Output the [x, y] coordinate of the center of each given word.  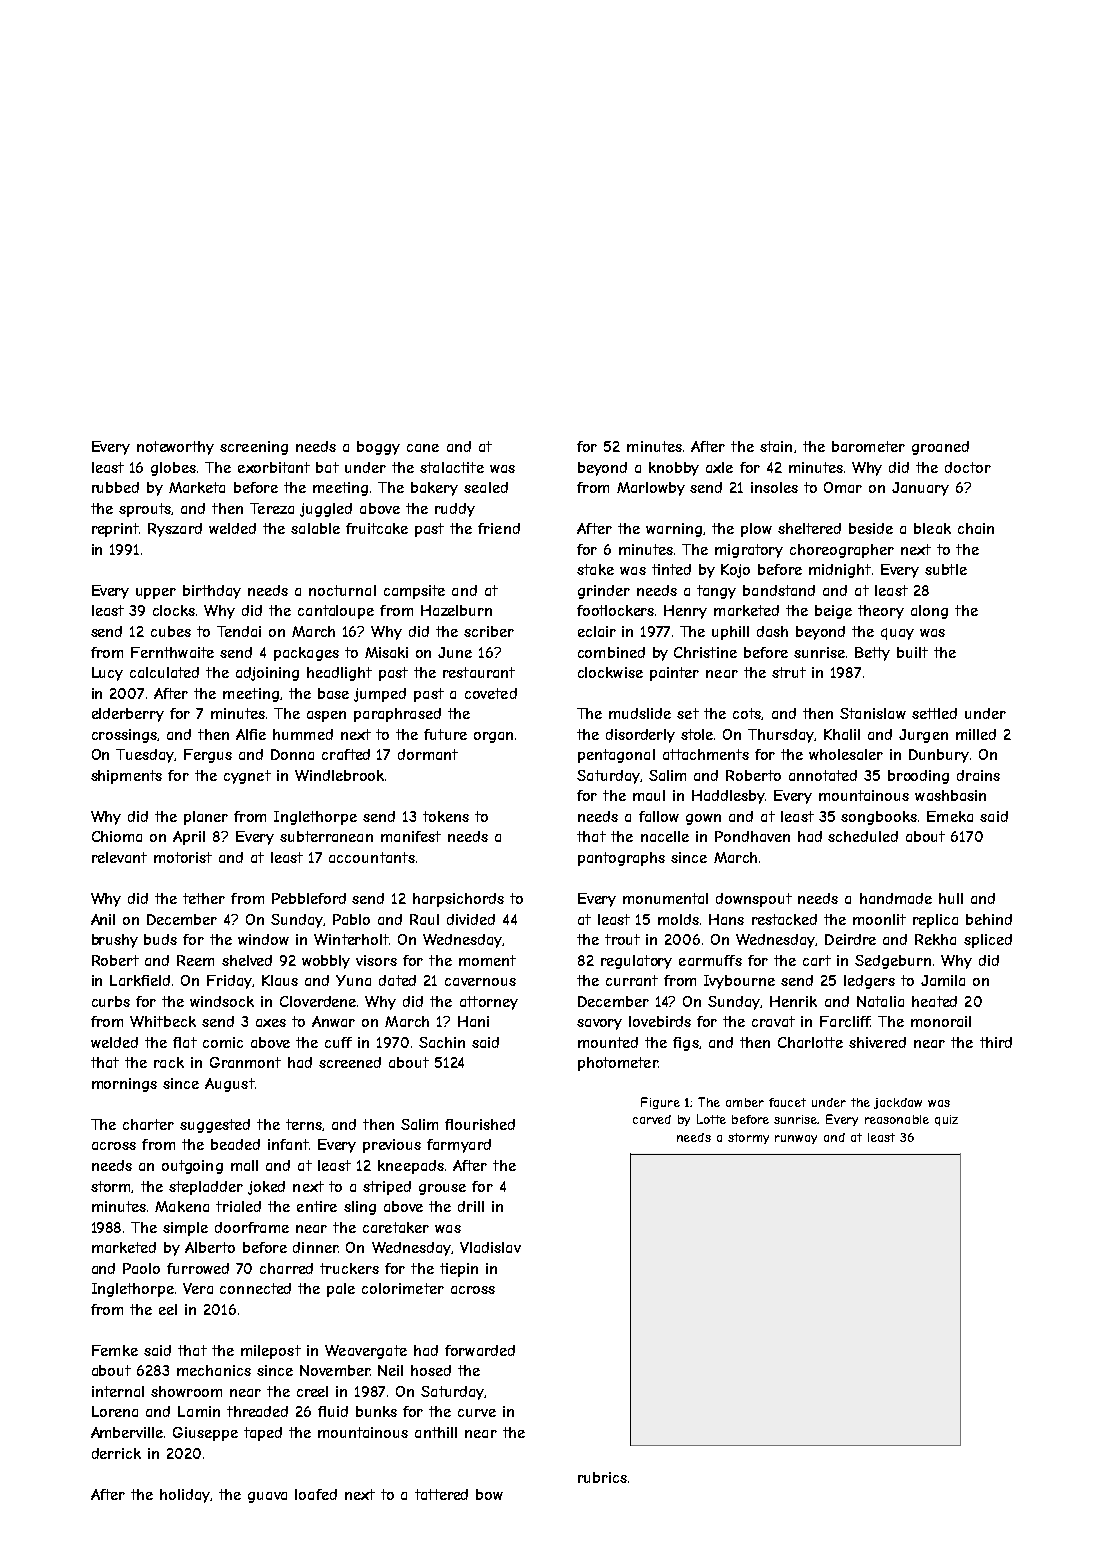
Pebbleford [309, 898]
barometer [868, 446]
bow [489, 1494]
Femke [115, 1350]
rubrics [602, 1477]
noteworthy [175, 448]
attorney [489, 1003]
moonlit [879, 919]
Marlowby [651, 489]
